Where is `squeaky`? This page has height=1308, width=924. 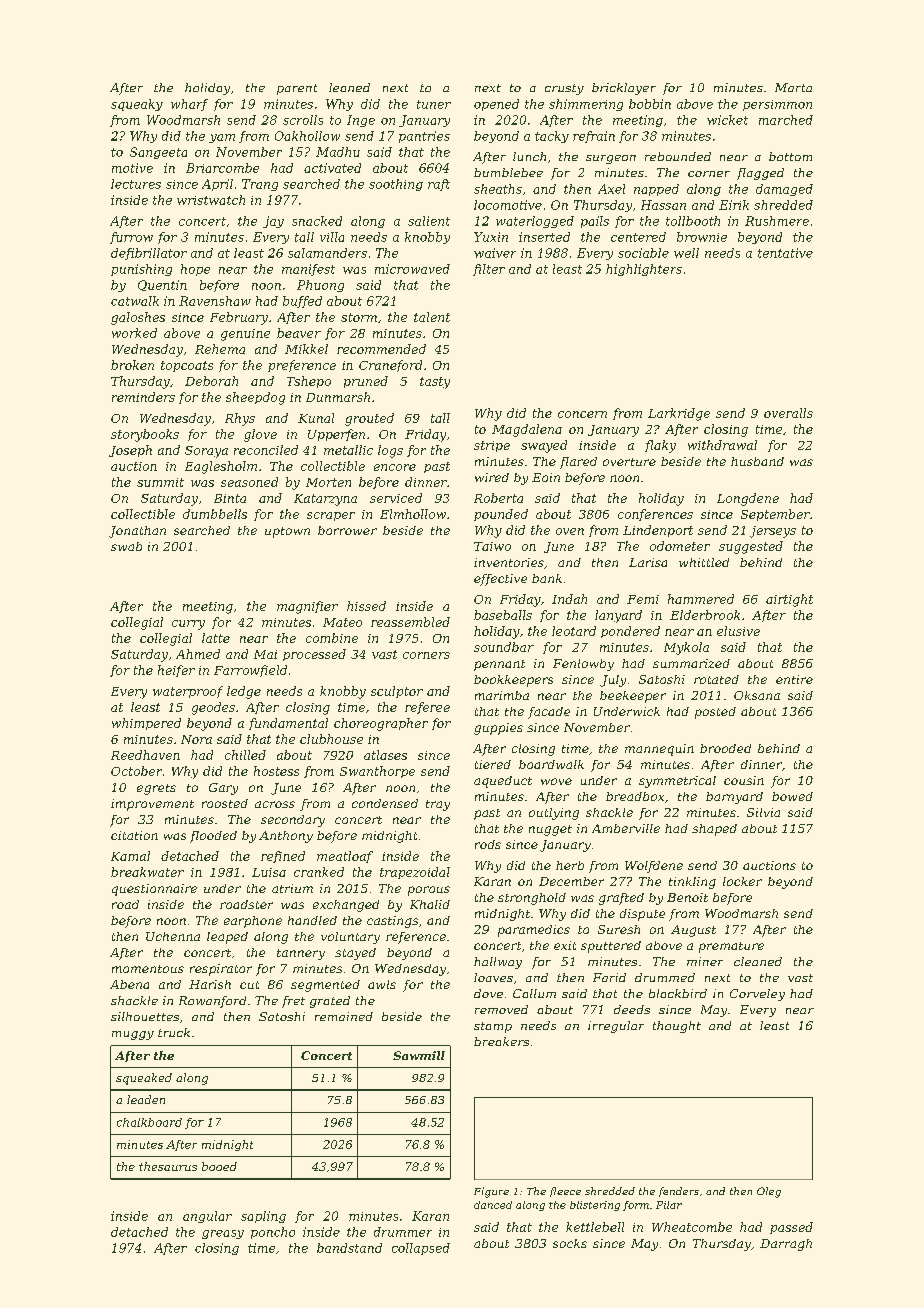
squeaky is located at coordinates (137, 105).
